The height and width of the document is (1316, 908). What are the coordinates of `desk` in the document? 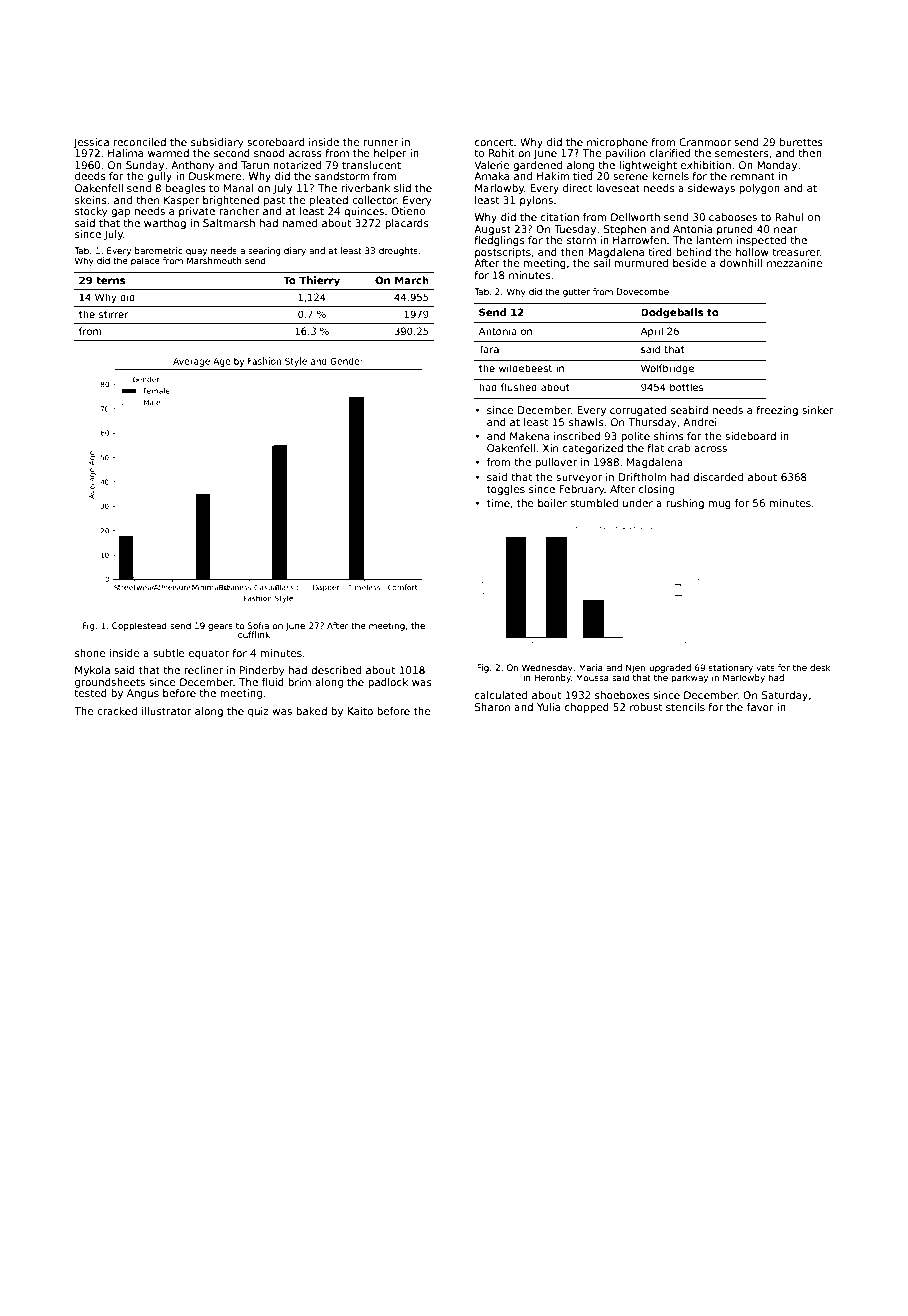 It's located at (820, 667).
